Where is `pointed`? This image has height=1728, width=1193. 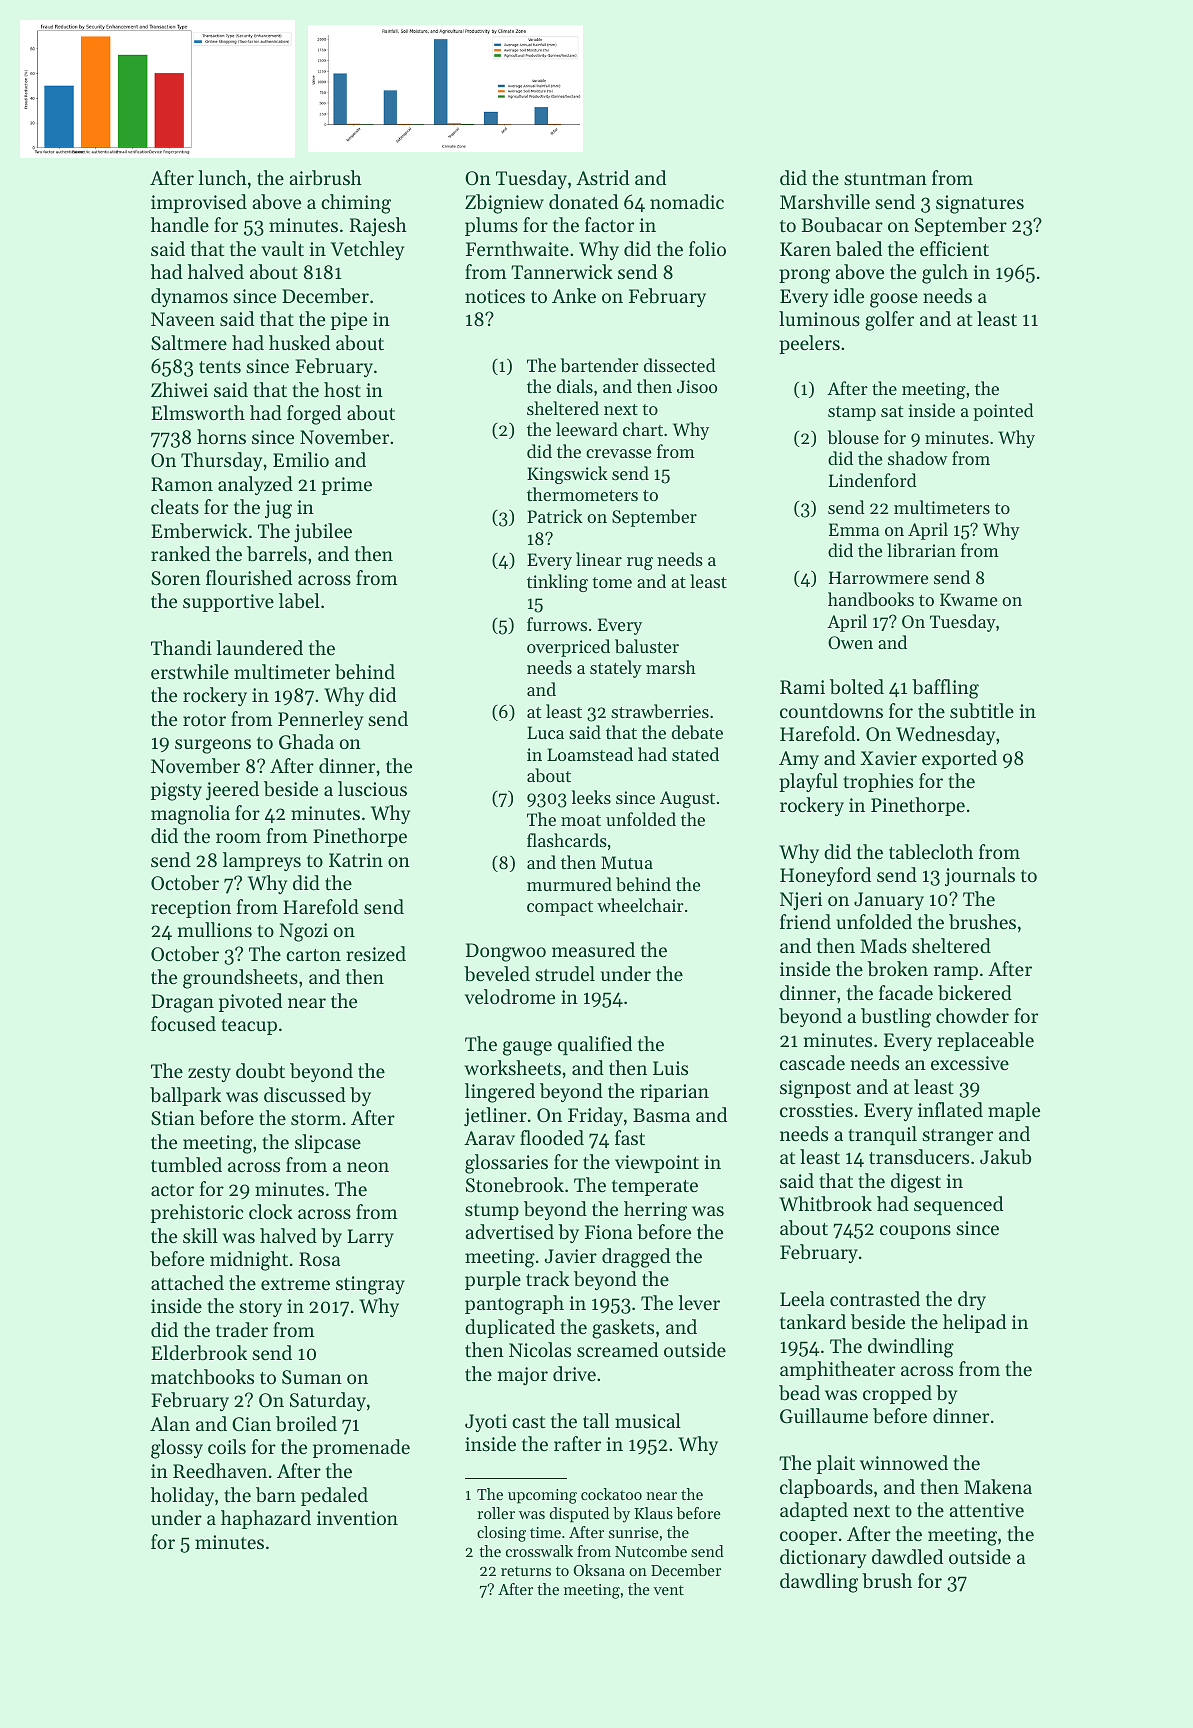 pointed is located at coordinates (1003, 412).
